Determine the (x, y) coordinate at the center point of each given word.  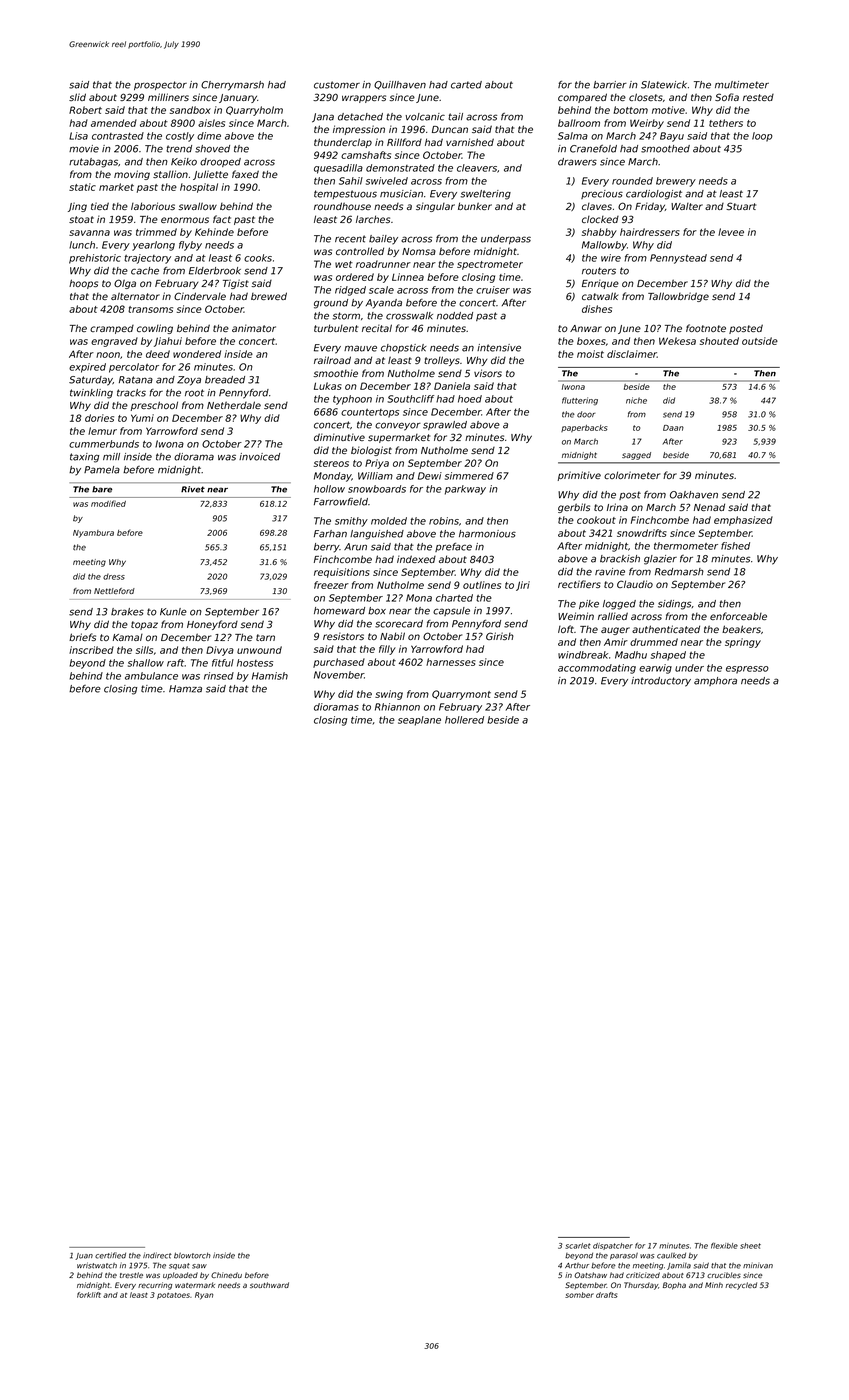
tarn (265, 637)
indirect (157, 1255)
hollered (464, 720)
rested (758, 97)
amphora (715, 681)
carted (466, 85)
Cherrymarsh (232, 86)
